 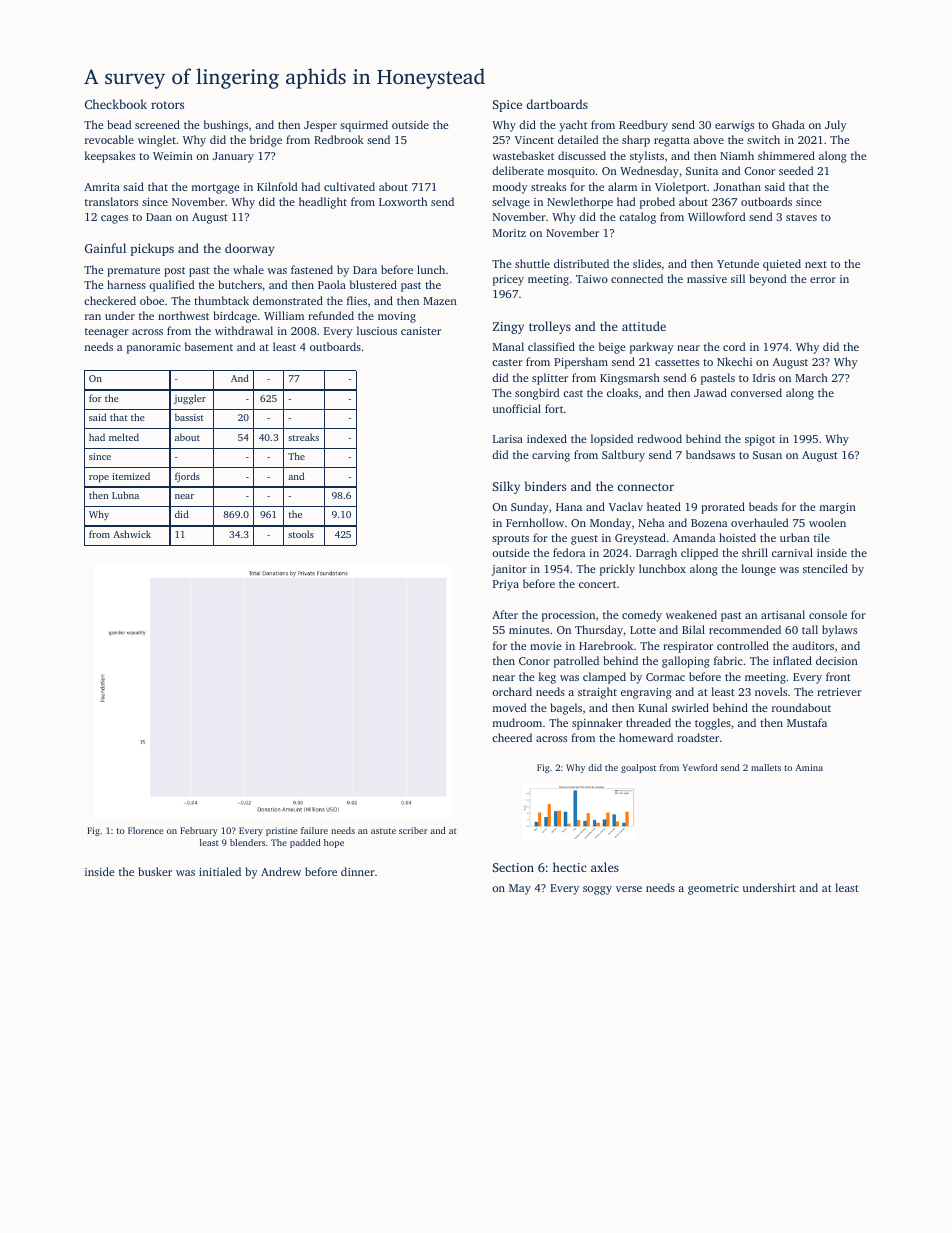 What do you see at coordinates (301, 534) in the document?
I see `stools` at bounding box center [301, 534].
